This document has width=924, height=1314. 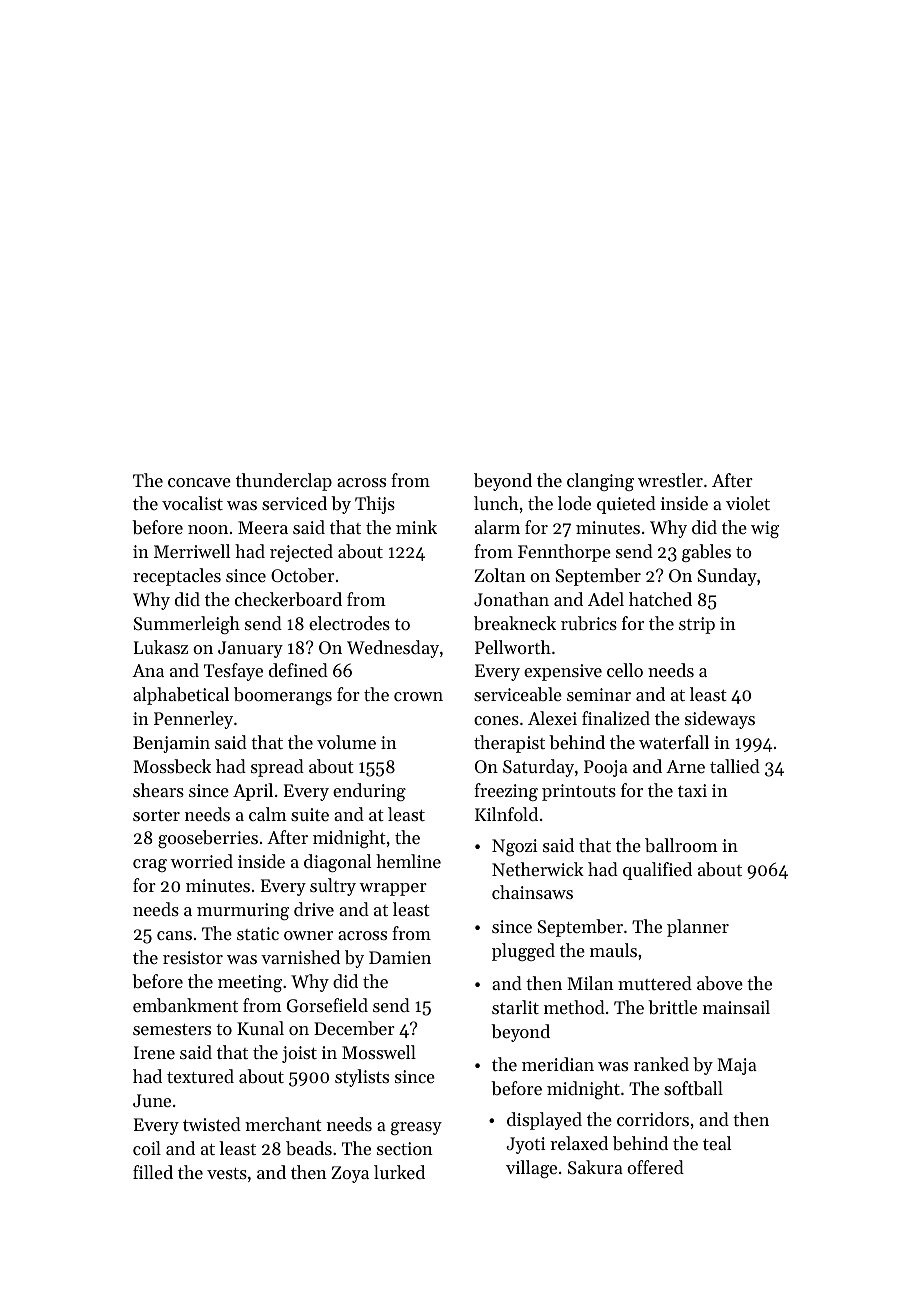 I want to click on vests, so click(x=227, y=1173).
